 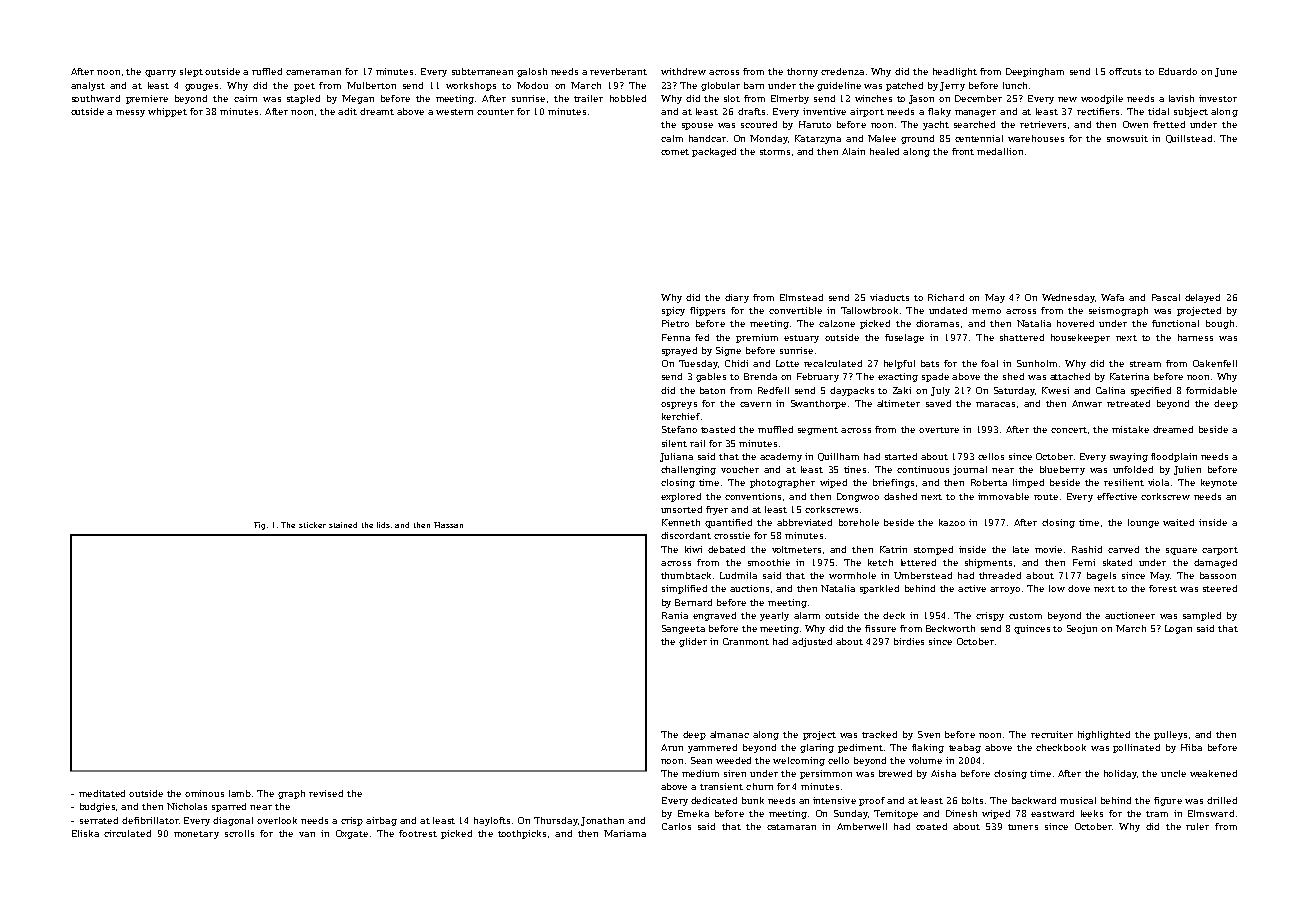 I want to click on Bernard, so click(x=693, y=602).
